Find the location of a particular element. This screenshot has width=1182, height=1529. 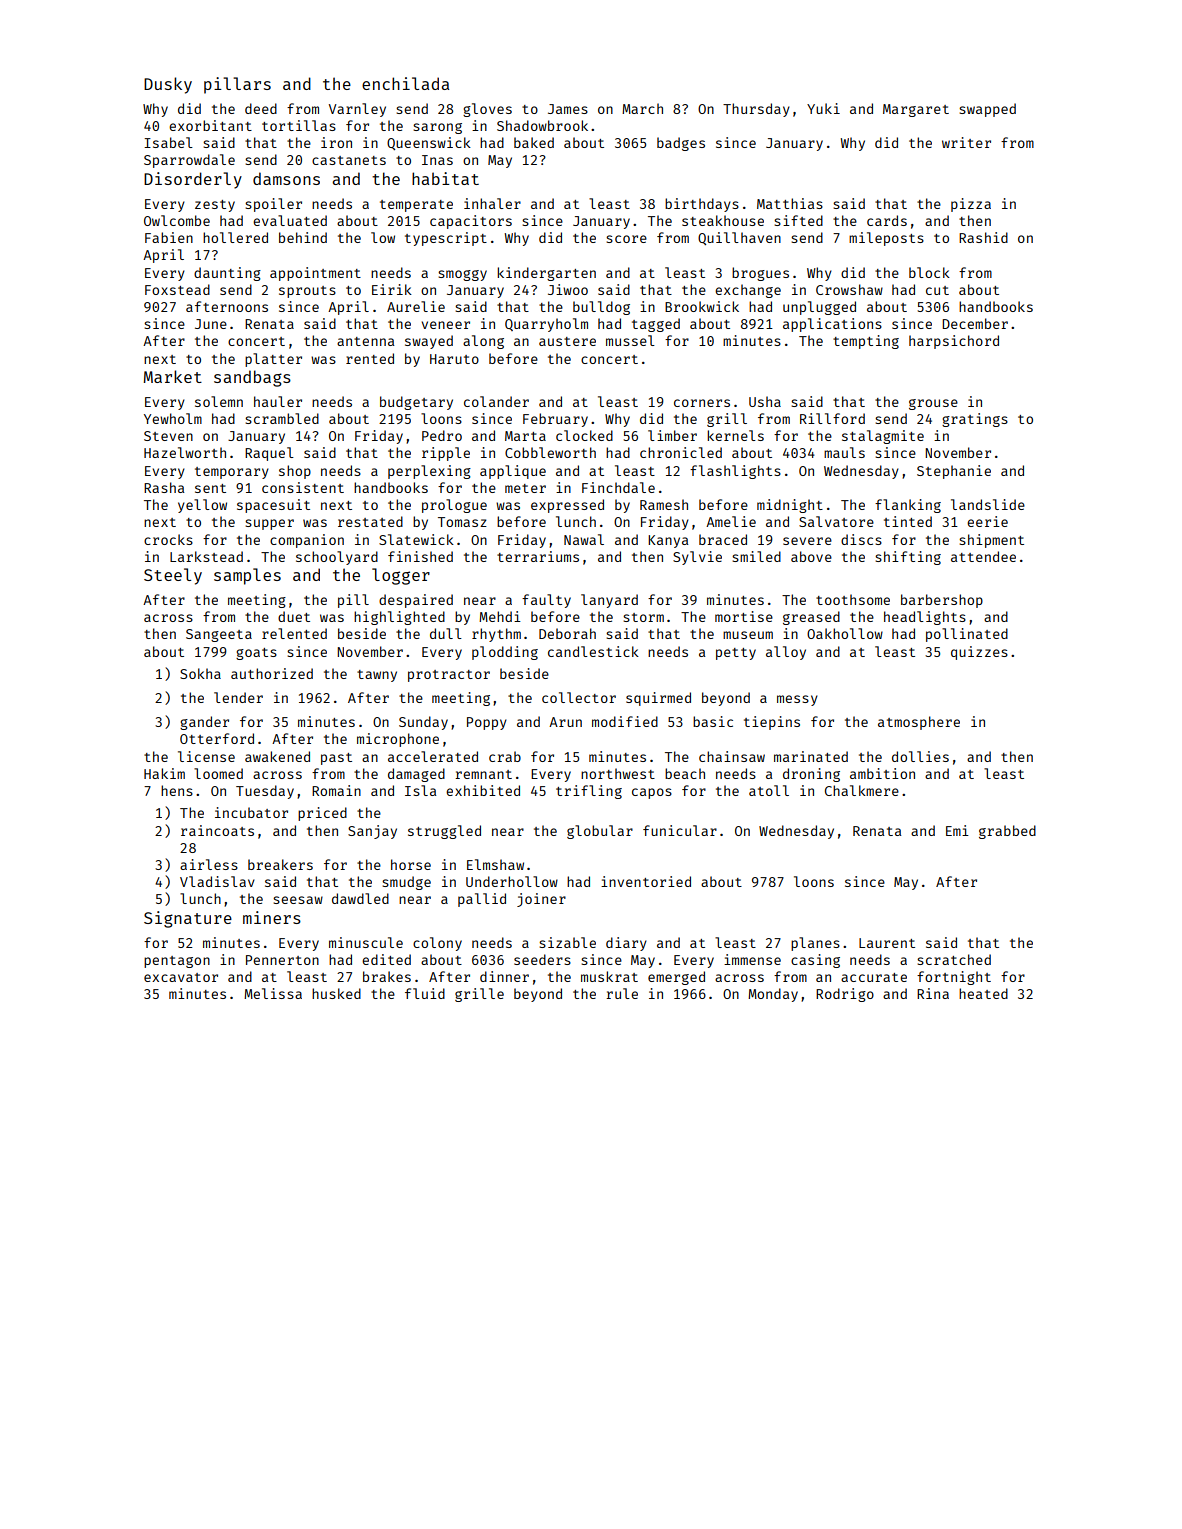

badges is located at coordinates (681, 144).
